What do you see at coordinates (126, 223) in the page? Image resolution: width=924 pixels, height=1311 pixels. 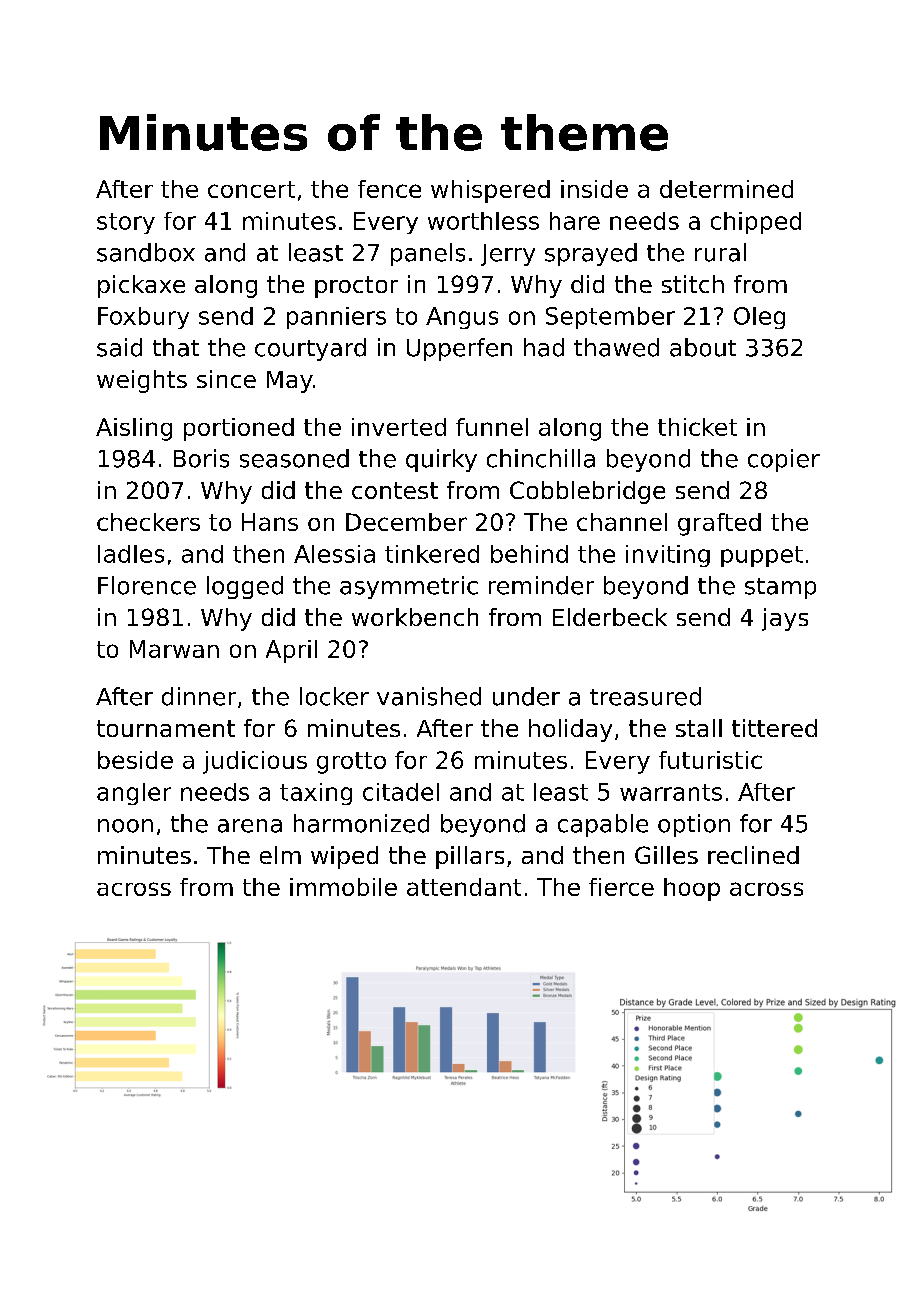 I see `story` at bounding box center [126, 223].
